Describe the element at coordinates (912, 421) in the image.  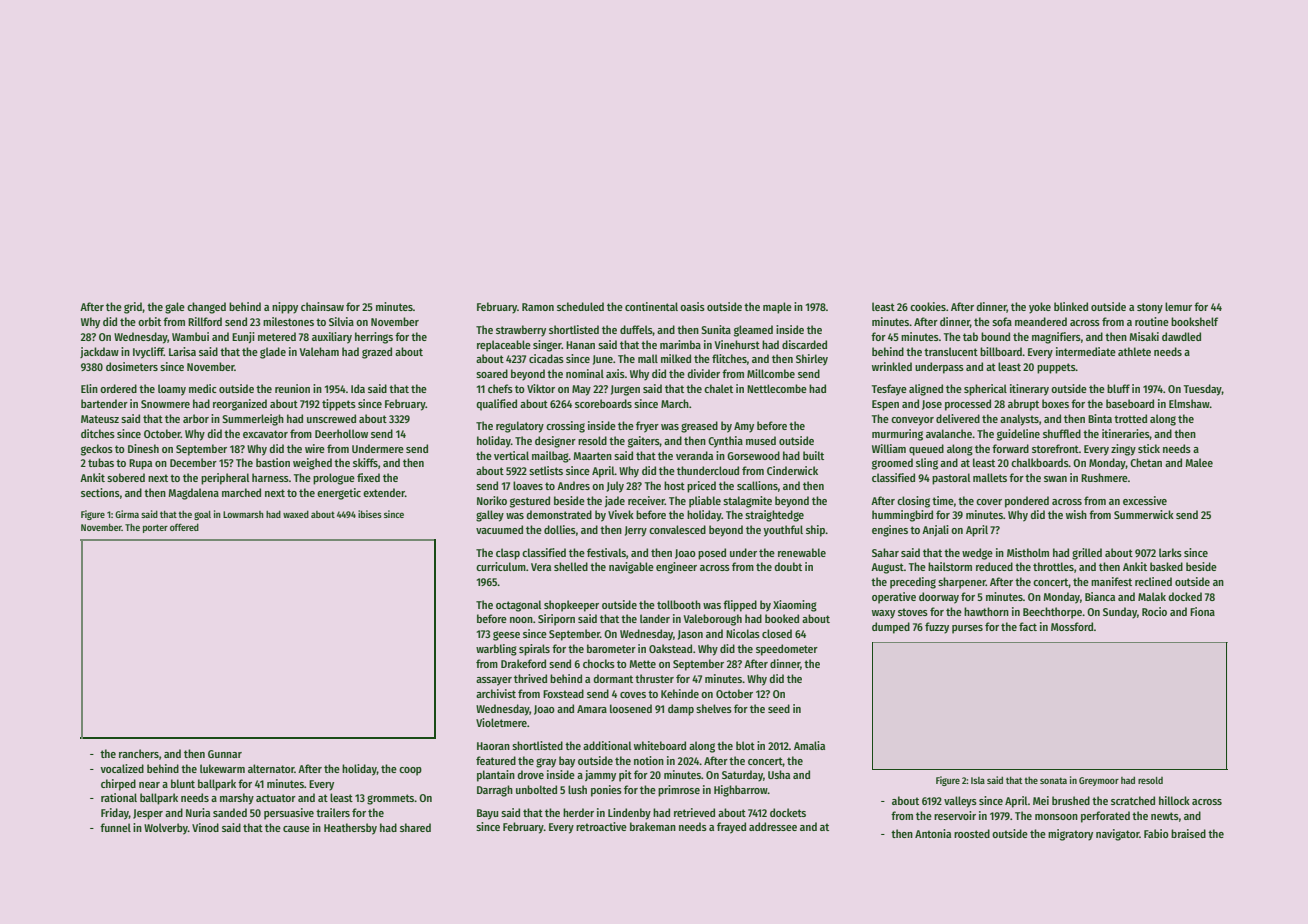
I see `conveyor` at that location.
